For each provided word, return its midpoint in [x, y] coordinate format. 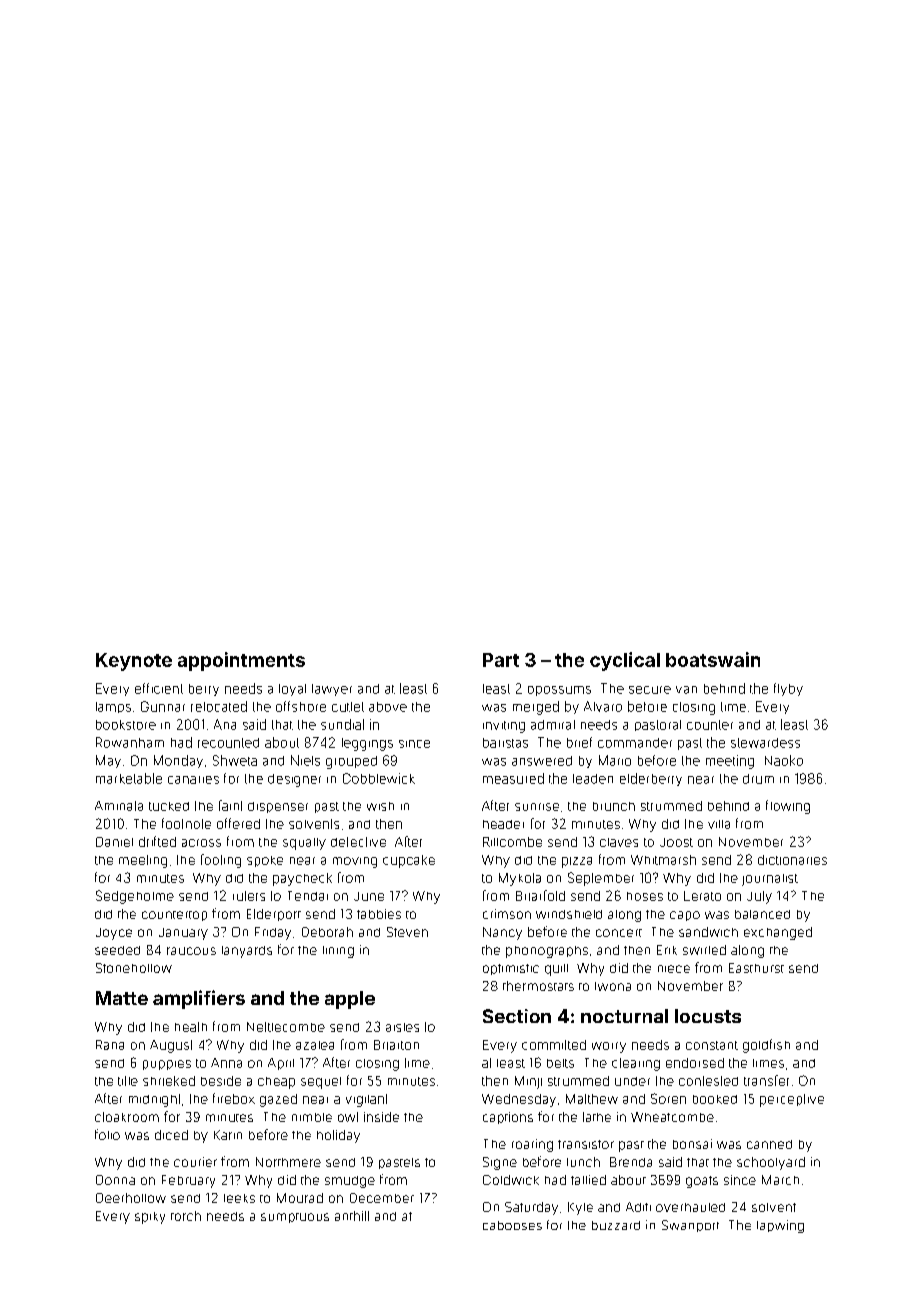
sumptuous [295, 1218]
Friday [273, 933]
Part [501, 660]
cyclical [625, 661]
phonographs [547, 952]
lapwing [780, 1226]
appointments [241, 661]
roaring [532, 1145]
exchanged [778, 933]
